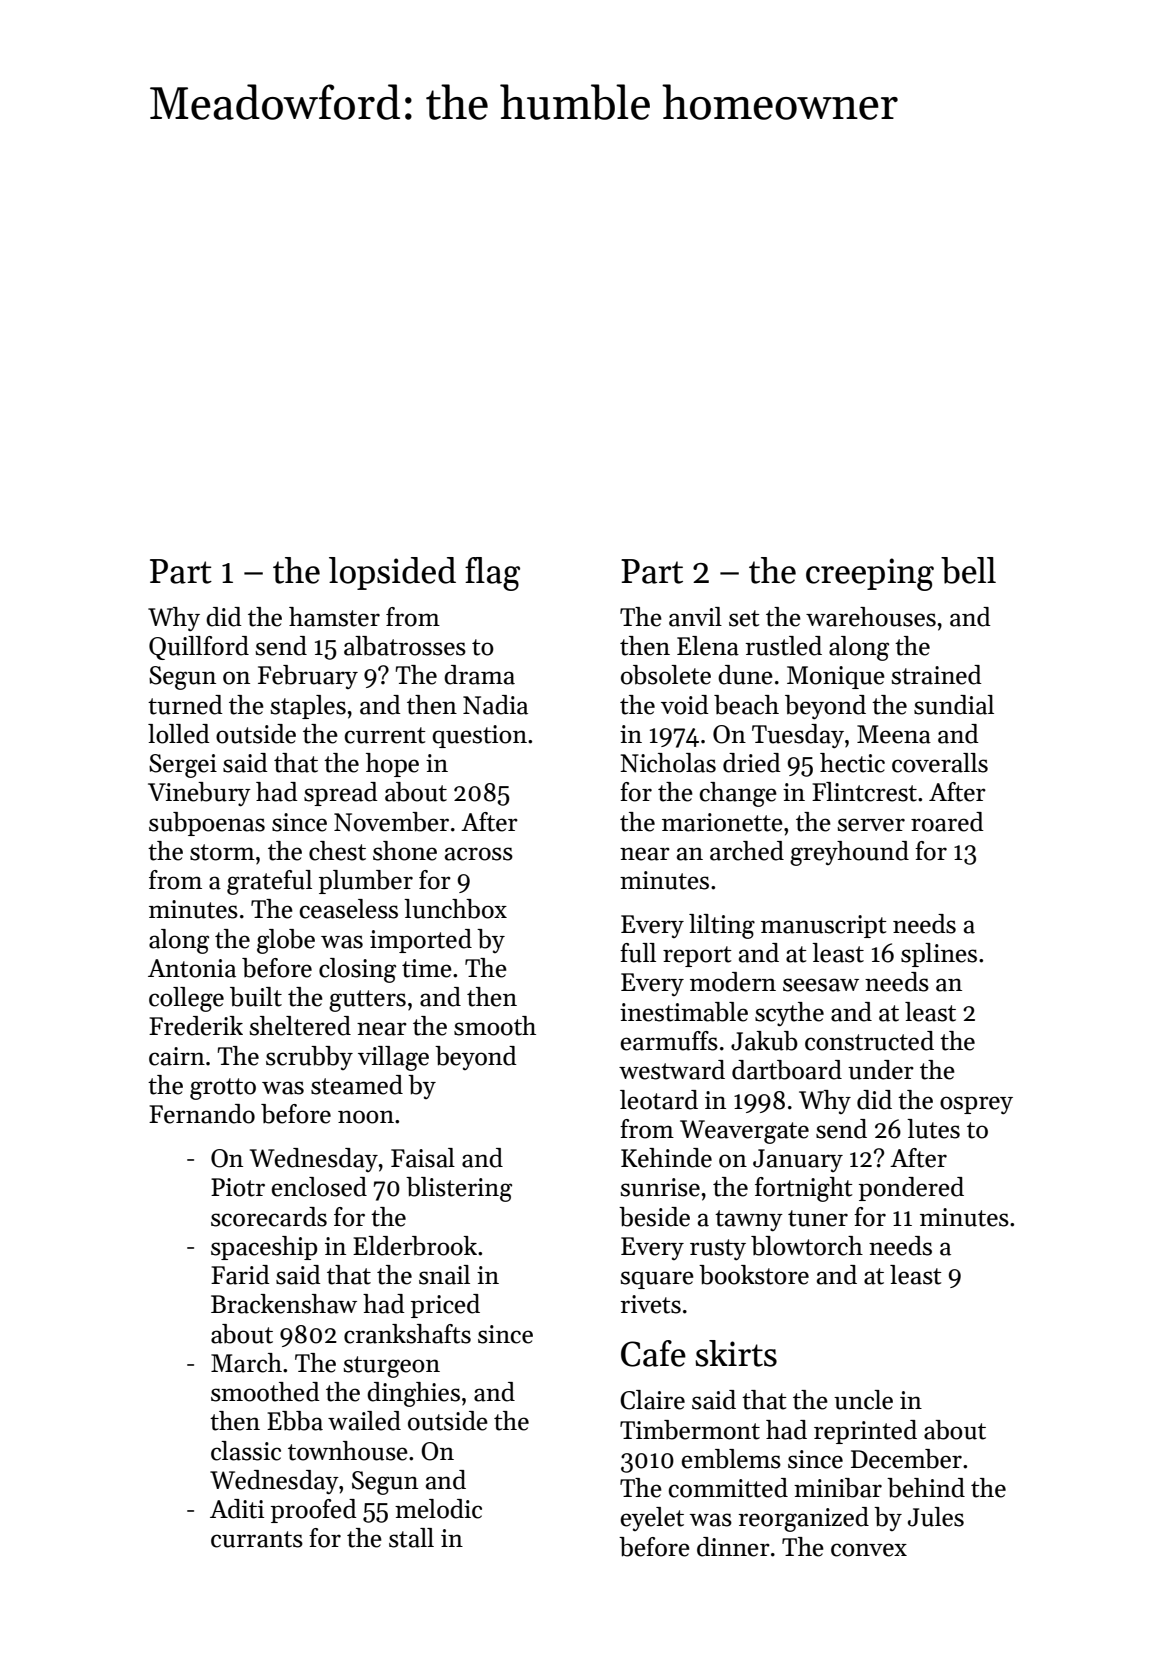  I want to click on shone, so click(405, 851).
